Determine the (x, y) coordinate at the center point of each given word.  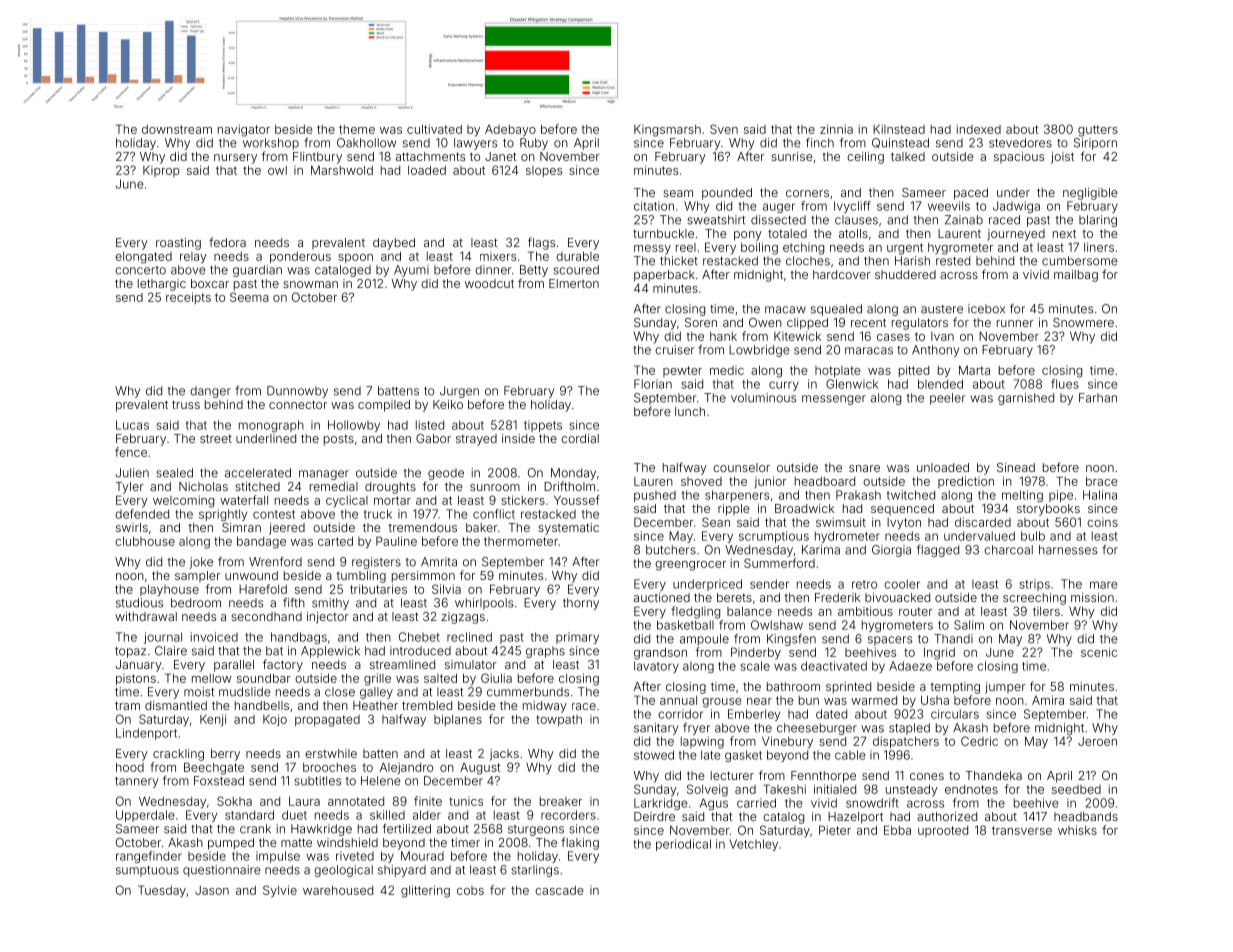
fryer (696, 729)
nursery (235, 159)
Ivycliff (852, 207)
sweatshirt (716, 220)
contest (274, 514)
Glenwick (852, 384)
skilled (387, 815)
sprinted (848, 688)
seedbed (1076, 789)
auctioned (662, 597)
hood (130, 767)
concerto (140, 270)
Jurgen (459, 392)
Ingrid (939, 653)
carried (756, 803)
